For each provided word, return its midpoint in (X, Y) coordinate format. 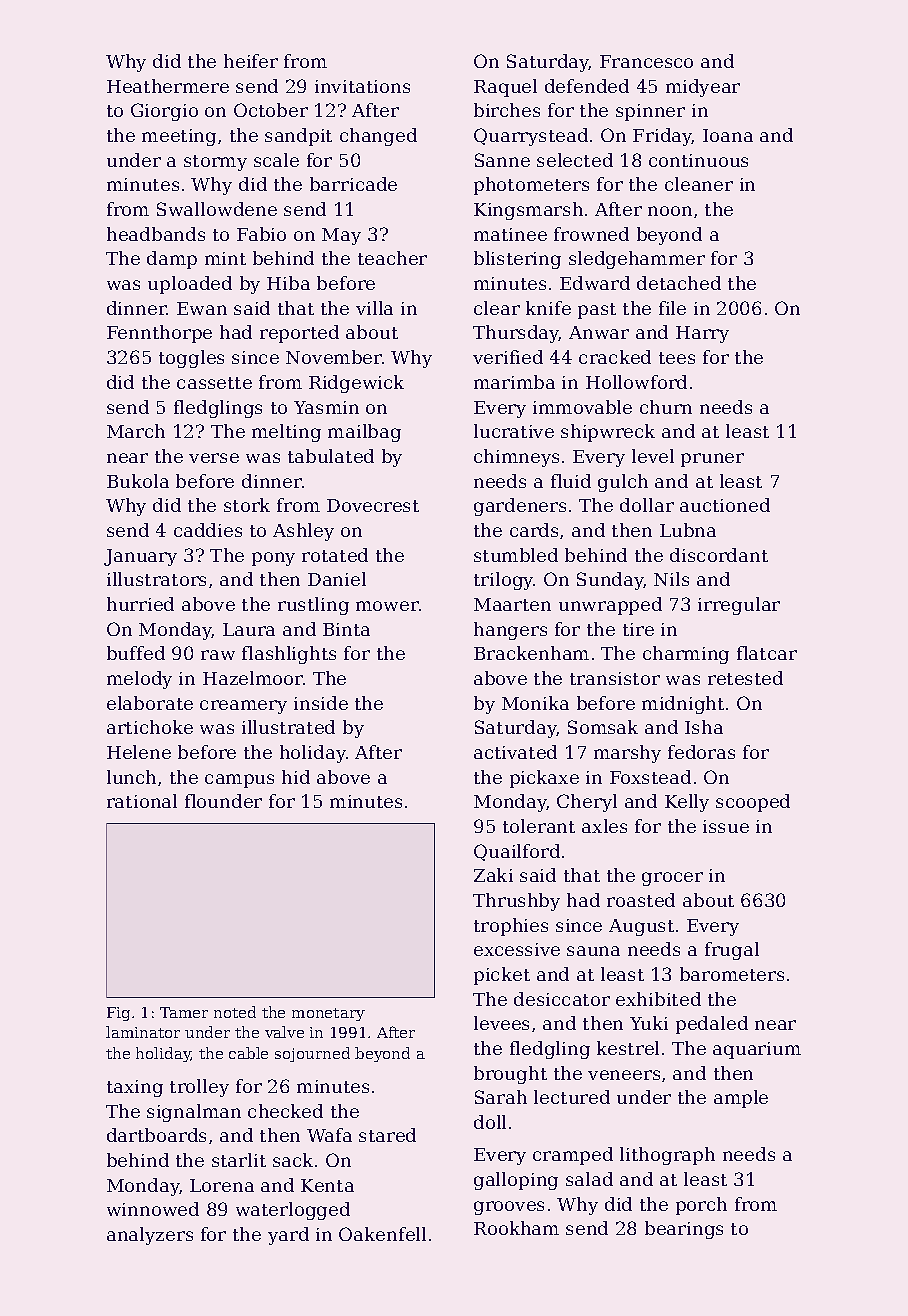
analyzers (150, 1236)
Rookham (516, 1228)
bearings (684, 1230)
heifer (251, 61)
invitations (362, 86)
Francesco (646, 61)
